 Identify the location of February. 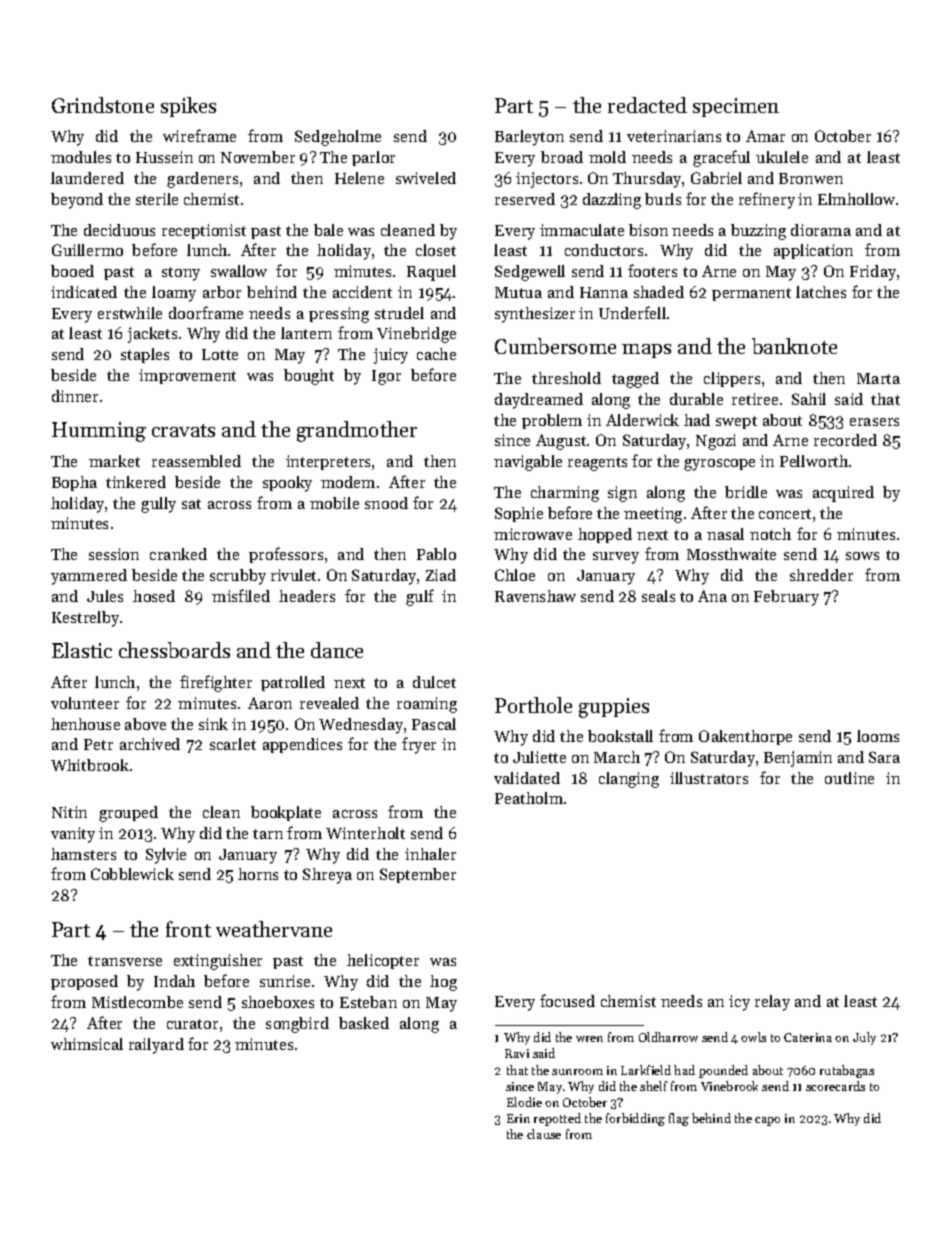
(786, 598).
